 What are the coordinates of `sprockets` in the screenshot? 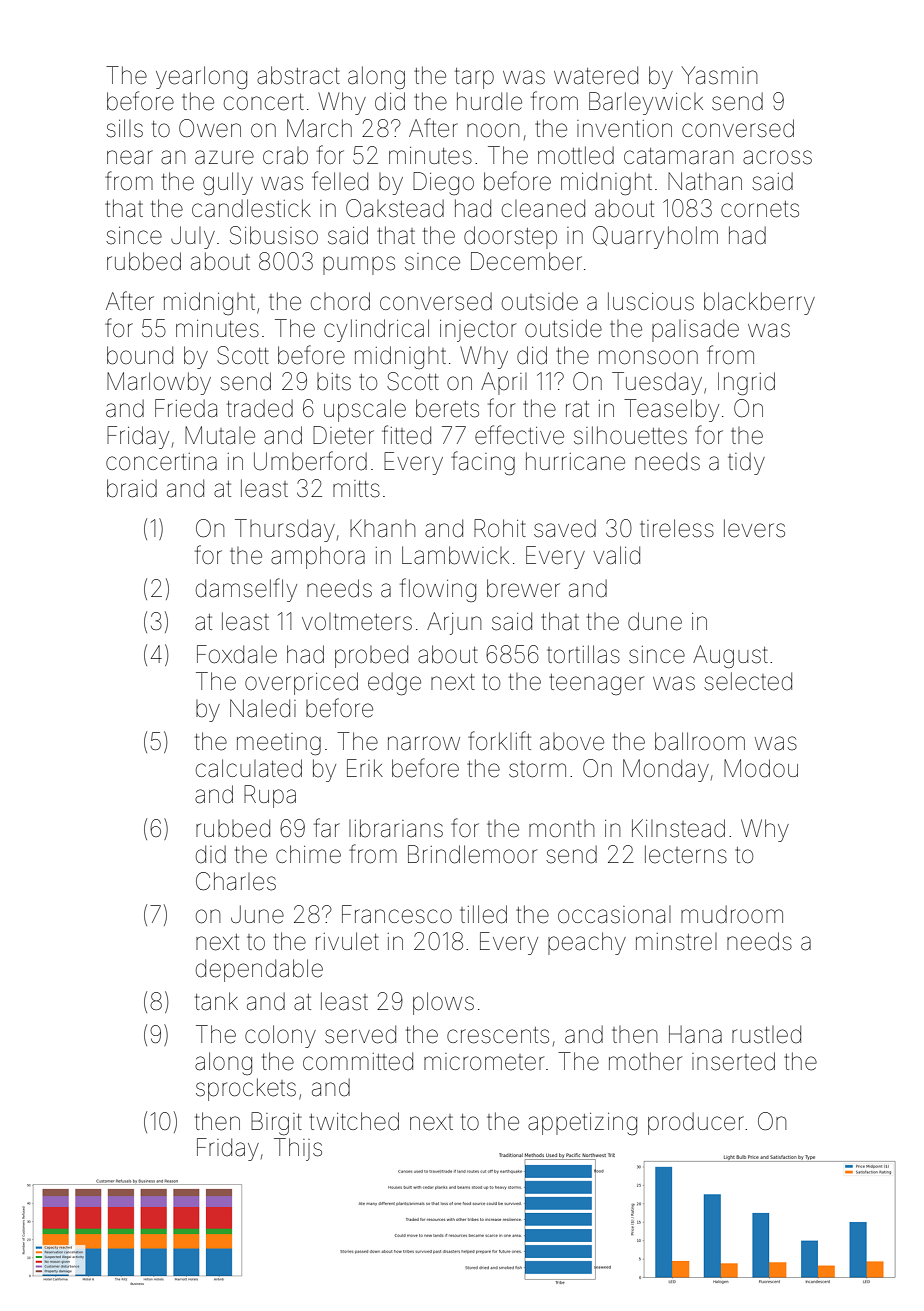 It's located at (246, 1089).
